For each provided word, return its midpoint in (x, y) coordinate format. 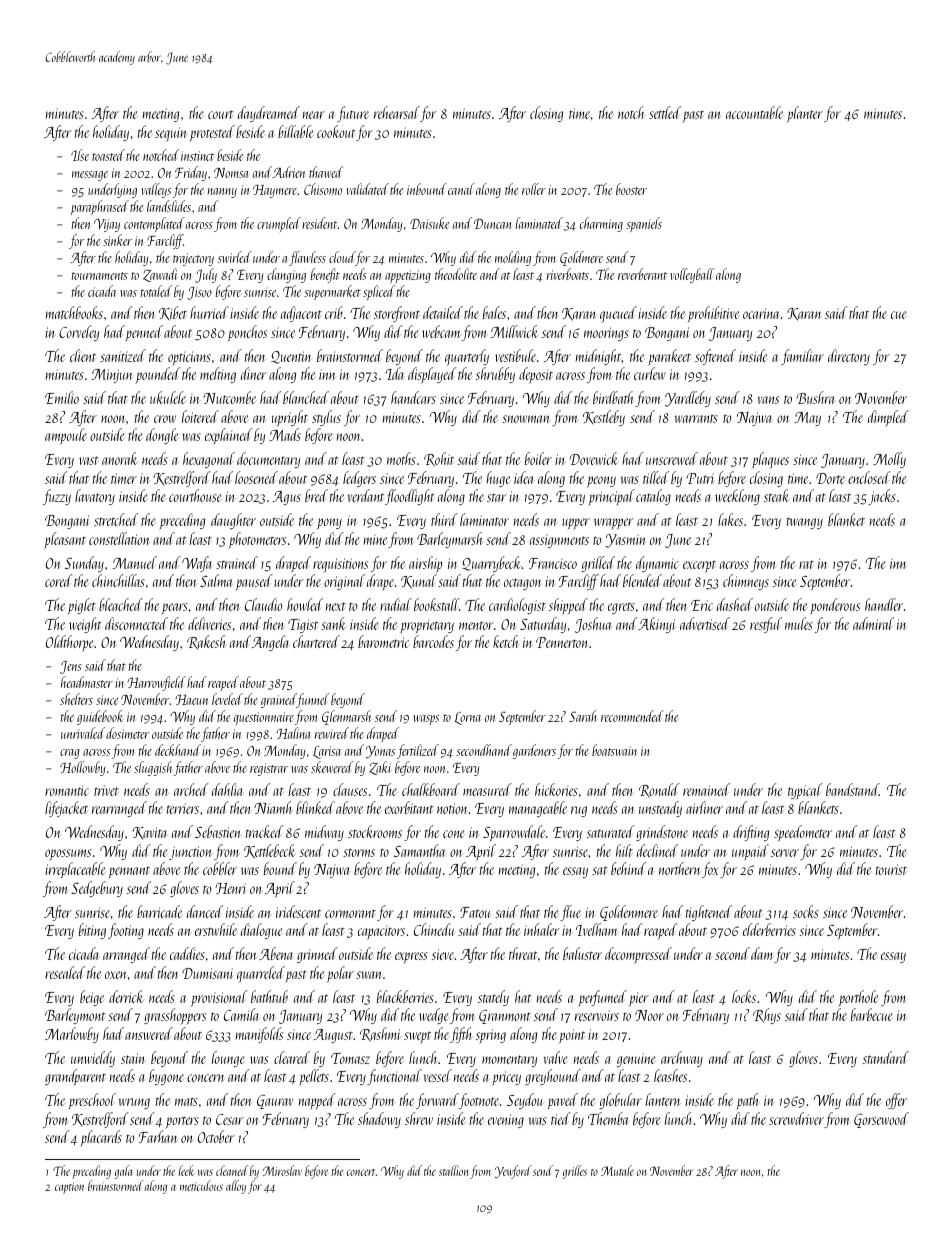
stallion (453, 1170)
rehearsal (397, 112)
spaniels (644, 224)
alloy (236, 1187)
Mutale (617, 1170)
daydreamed (269, 114)
